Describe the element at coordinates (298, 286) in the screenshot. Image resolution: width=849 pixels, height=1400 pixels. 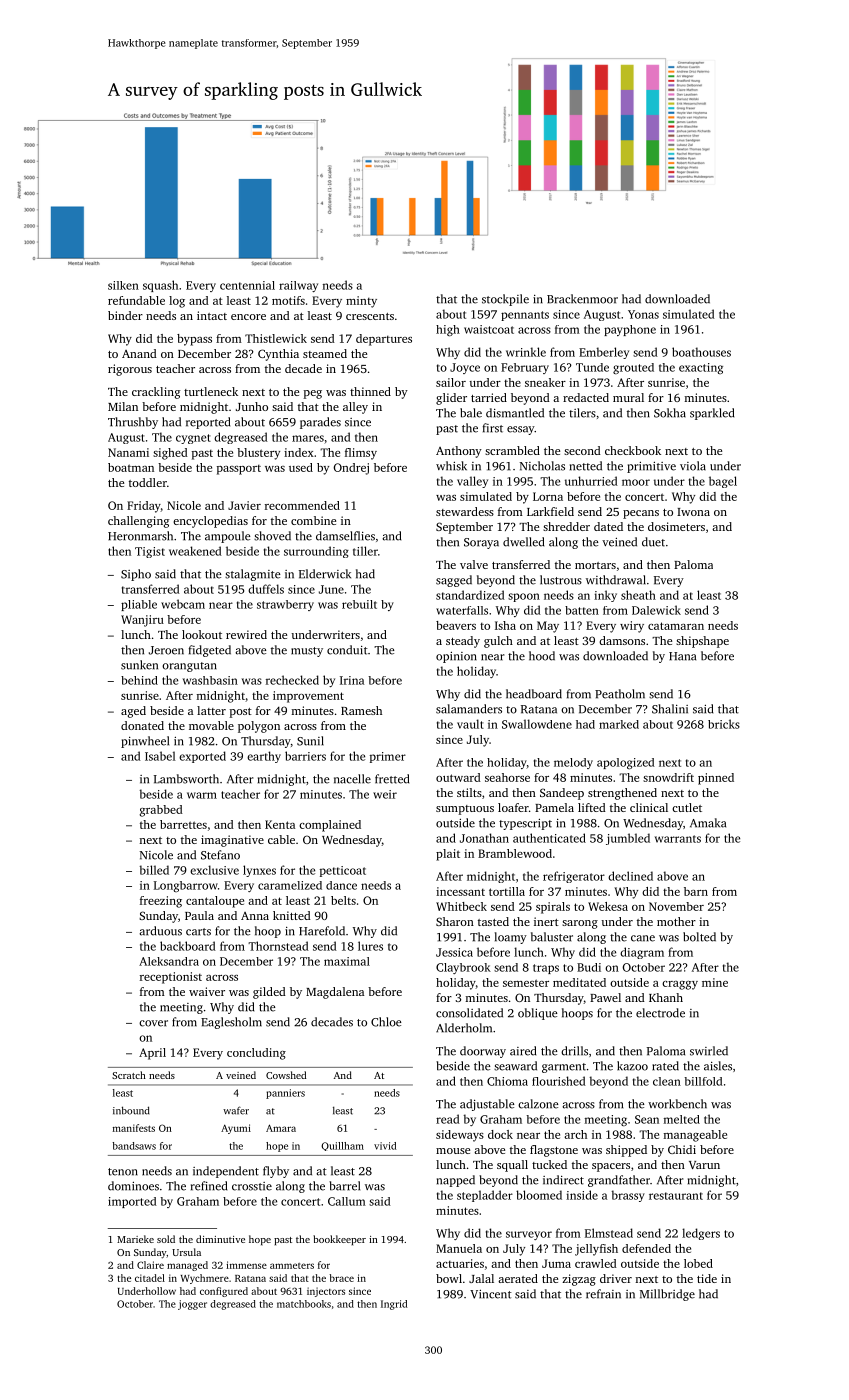
I see `railway` at that location.
